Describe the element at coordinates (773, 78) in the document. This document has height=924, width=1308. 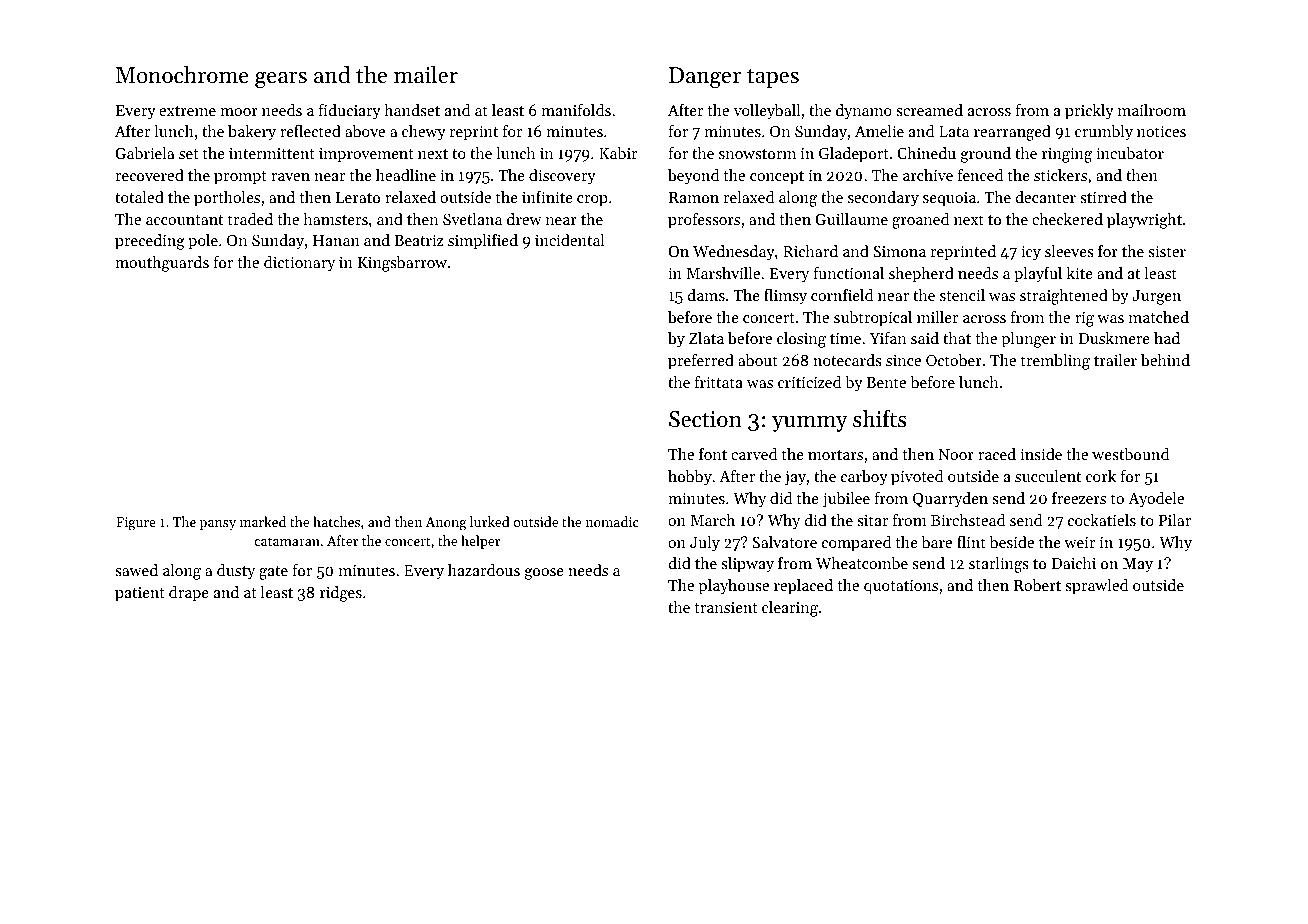
I see `tapes` at that location.
